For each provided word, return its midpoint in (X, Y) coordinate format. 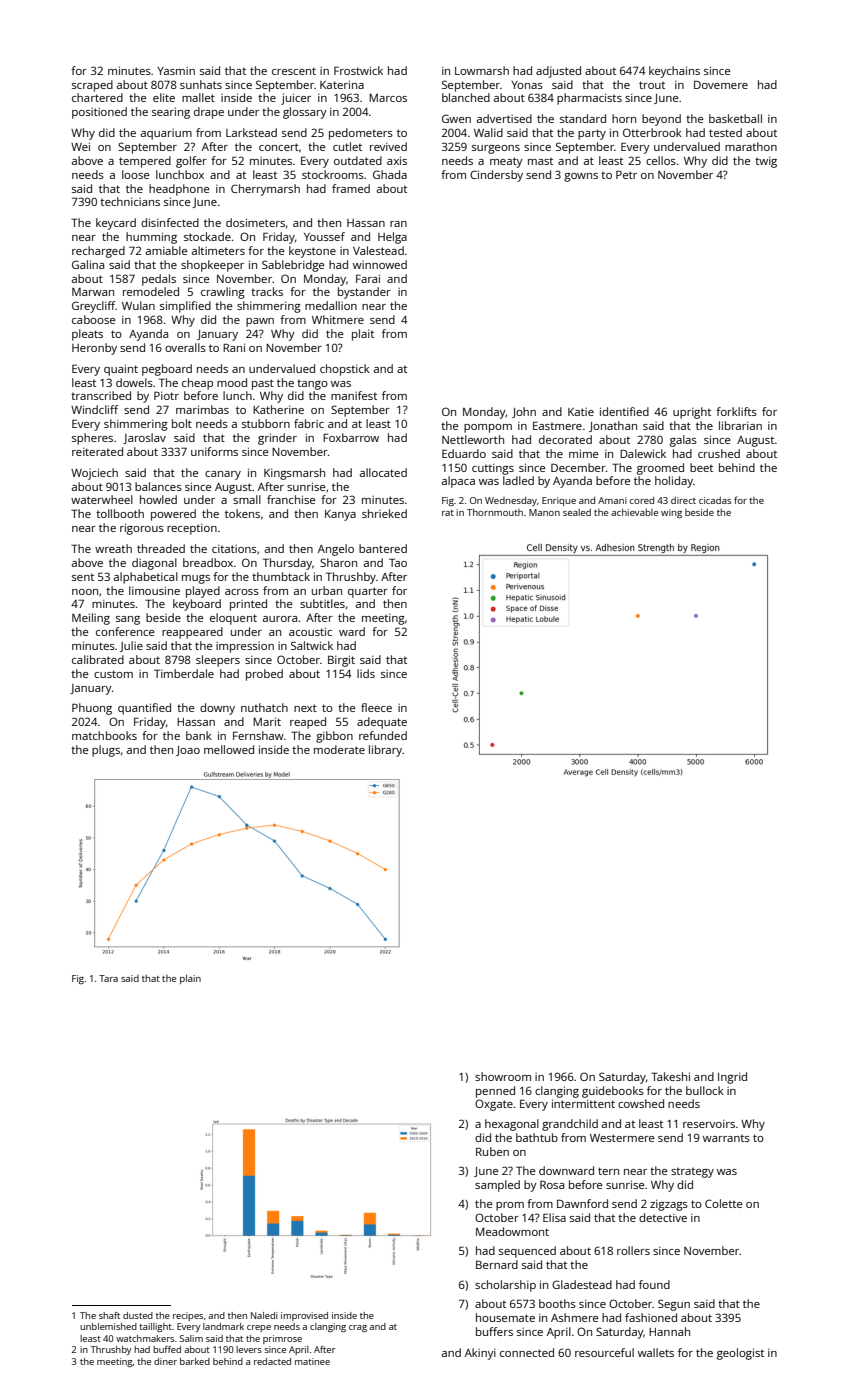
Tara (108, 978)
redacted (272, 1361)
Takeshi (670, 1076)
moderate (339, 749)
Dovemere (721, 84)
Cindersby (496, 176)
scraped (92, 86)
